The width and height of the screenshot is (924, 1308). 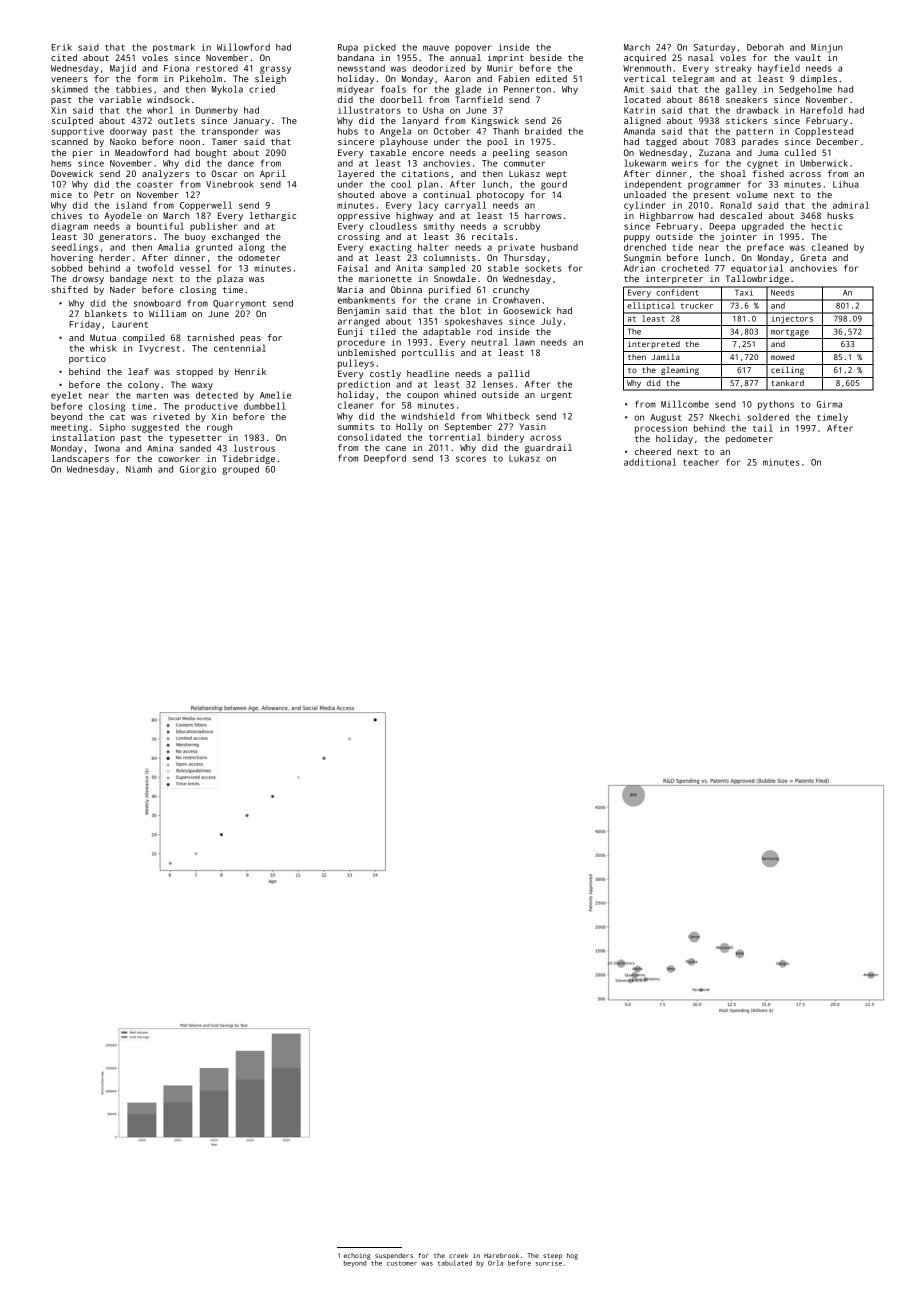 I want to click on postmark, so click(x=174, y=48).
